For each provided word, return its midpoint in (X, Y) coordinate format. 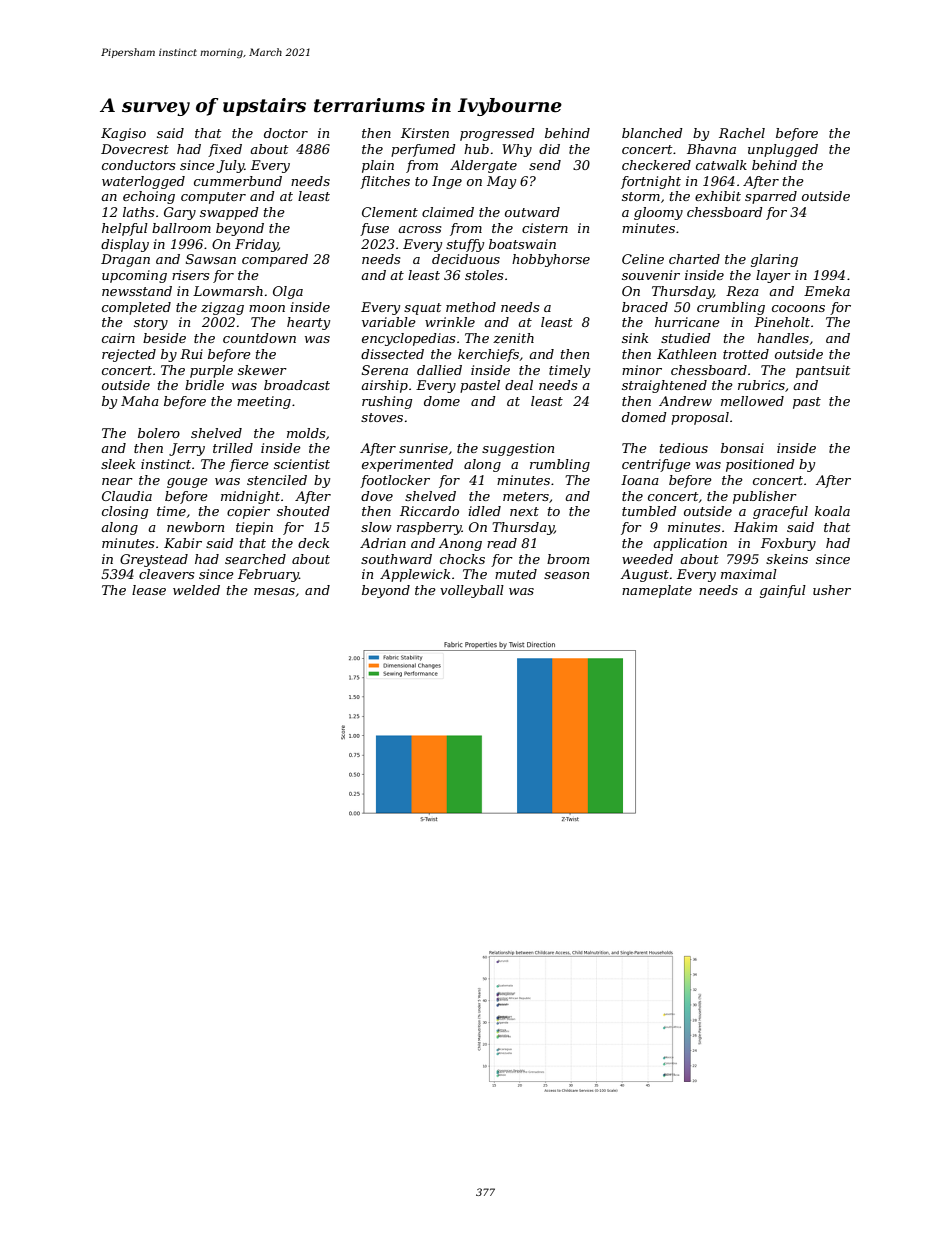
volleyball (472, 591)
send (545, 165)
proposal (700, 418)
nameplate (657, 591)
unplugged (783, 150)
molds (306, 433)
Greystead (154, 560)
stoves (382, 417)
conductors (138, 165)
